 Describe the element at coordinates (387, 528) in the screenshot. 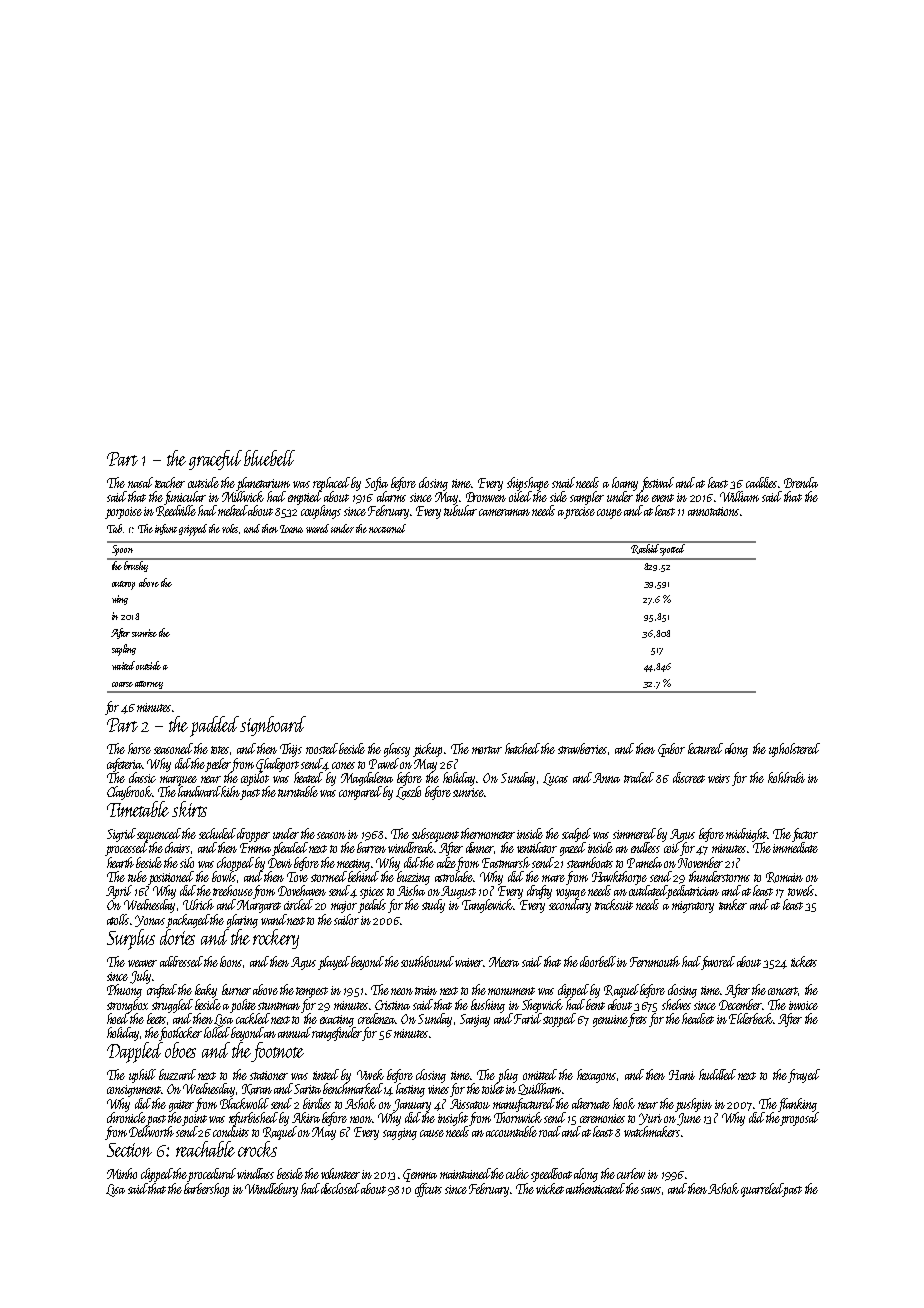

I see `nocturnal` at that location.
